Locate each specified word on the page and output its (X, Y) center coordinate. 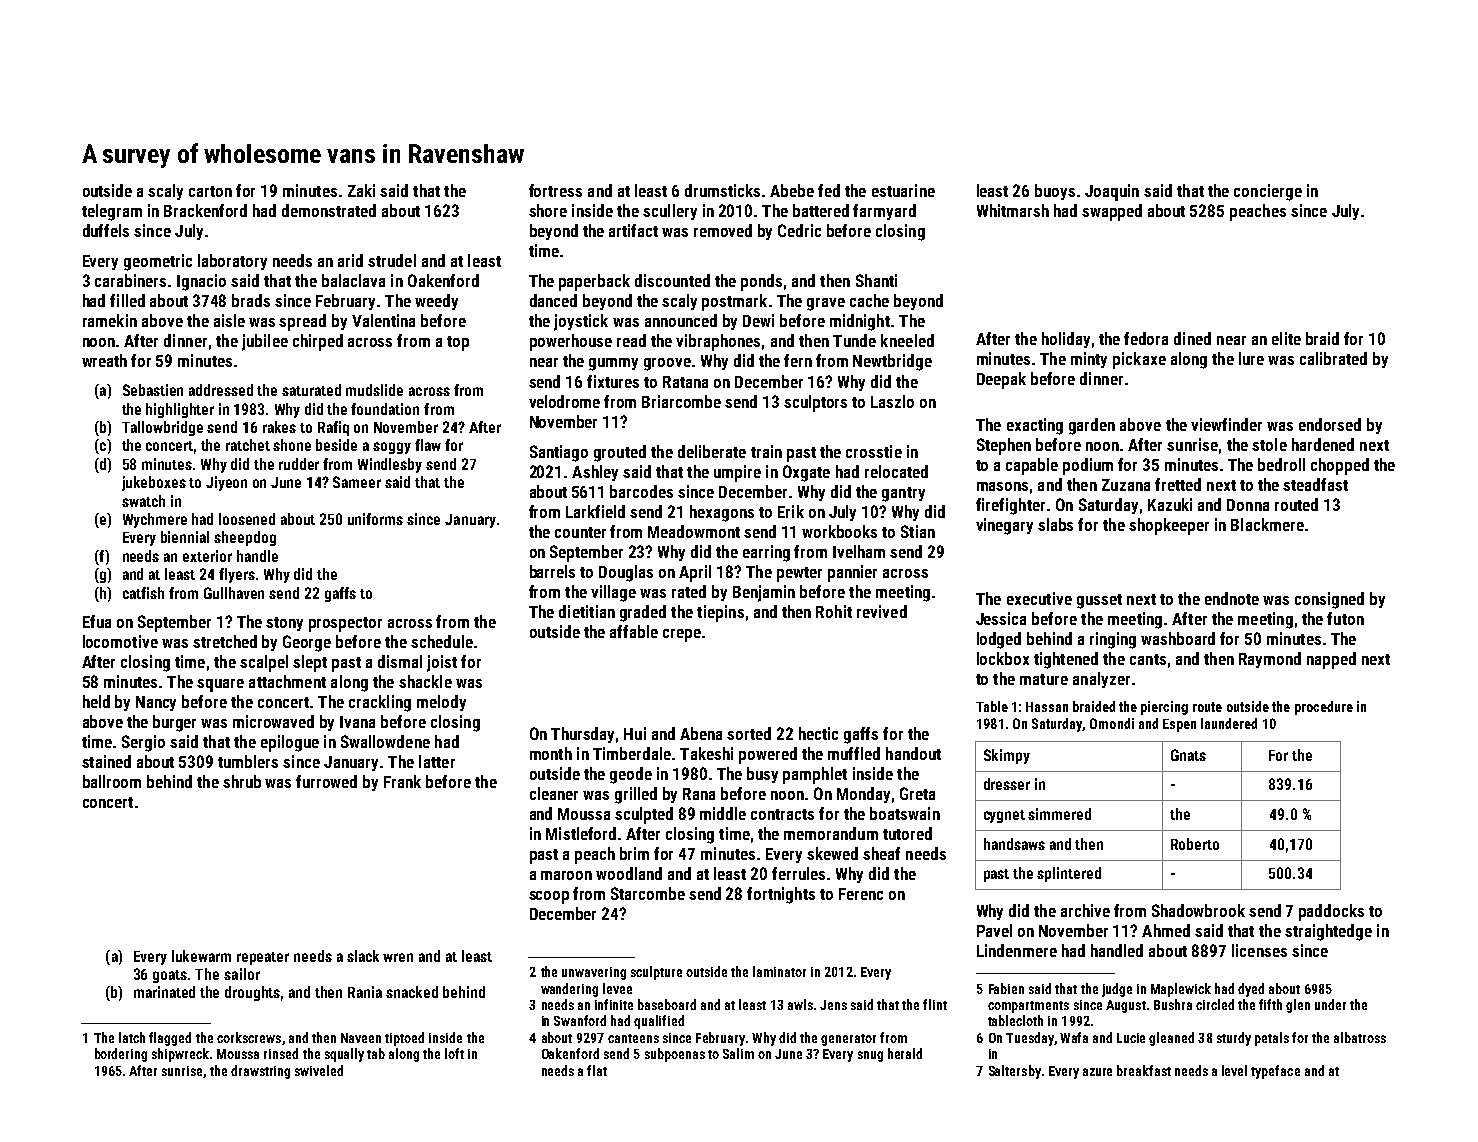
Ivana (357, 722)
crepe (682, 635)
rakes (279, 427)
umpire (737, 473)
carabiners (130, 280)
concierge (1268, 192)
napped (1331, 660)
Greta (917, 793)
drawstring (260, 1072)
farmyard (884, 212)
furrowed (326, 781)
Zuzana (1126, 485)
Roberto (1195, 844)
